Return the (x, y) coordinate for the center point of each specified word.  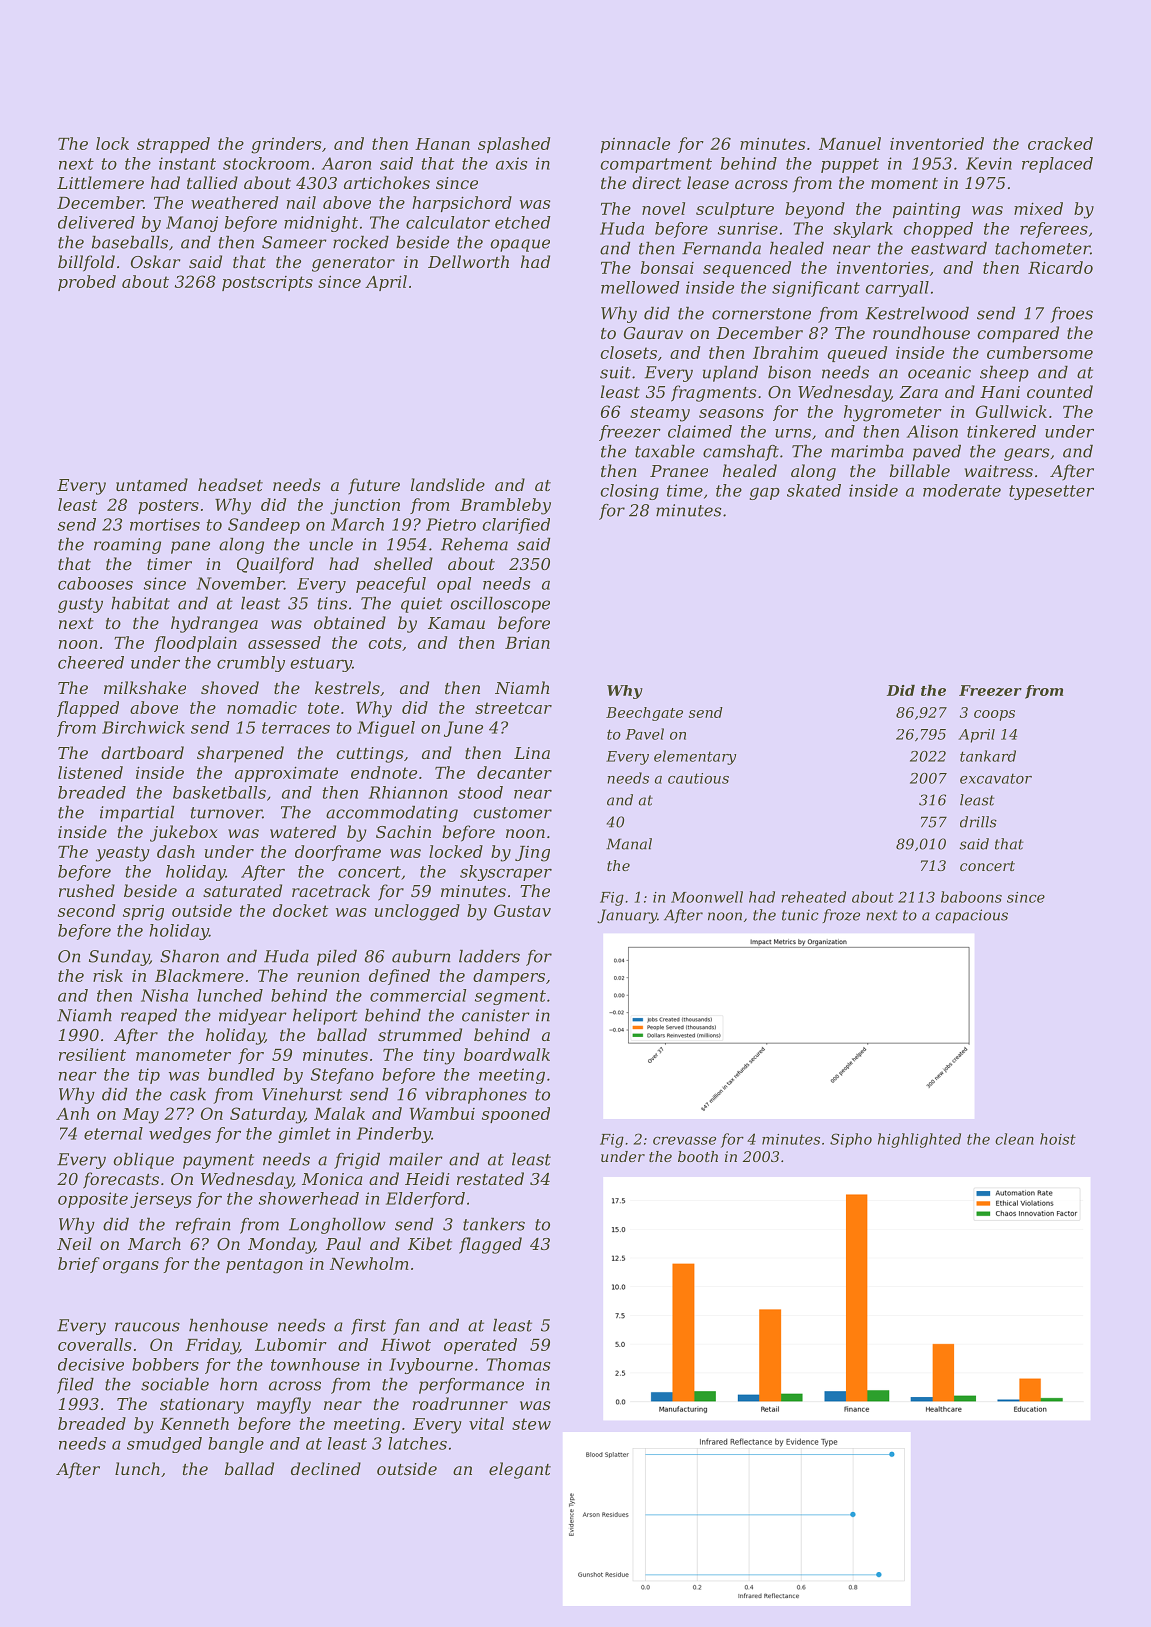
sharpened (240, 754)
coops (994, 715)
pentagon (264, 1266)
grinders (286, 145)
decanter (514, 772)
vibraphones (476, 1096)
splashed (514, 145)
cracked (1060, 143)
